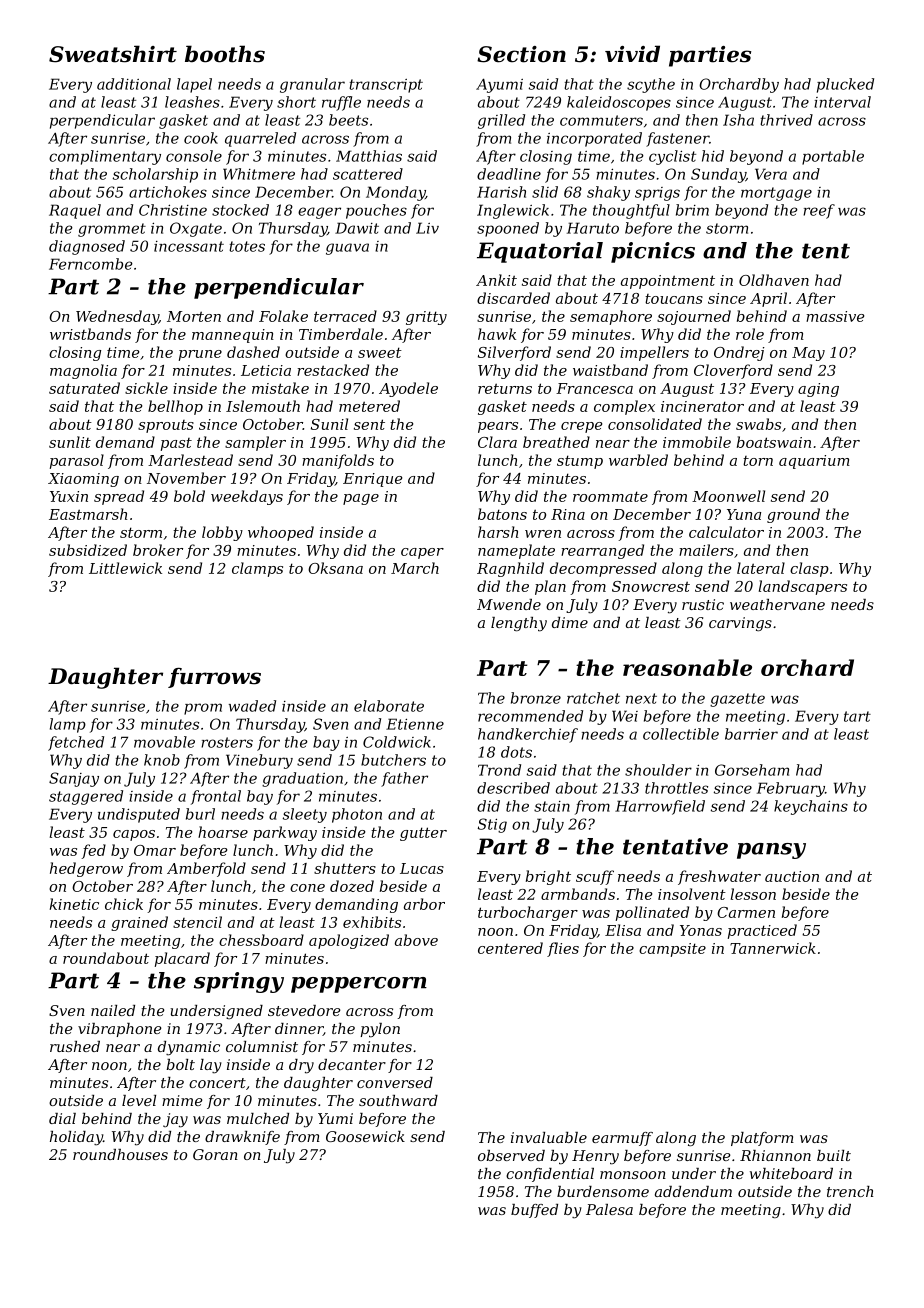 The image size is (924, 1308). I want to click on buffed, so click(534, 1211).
